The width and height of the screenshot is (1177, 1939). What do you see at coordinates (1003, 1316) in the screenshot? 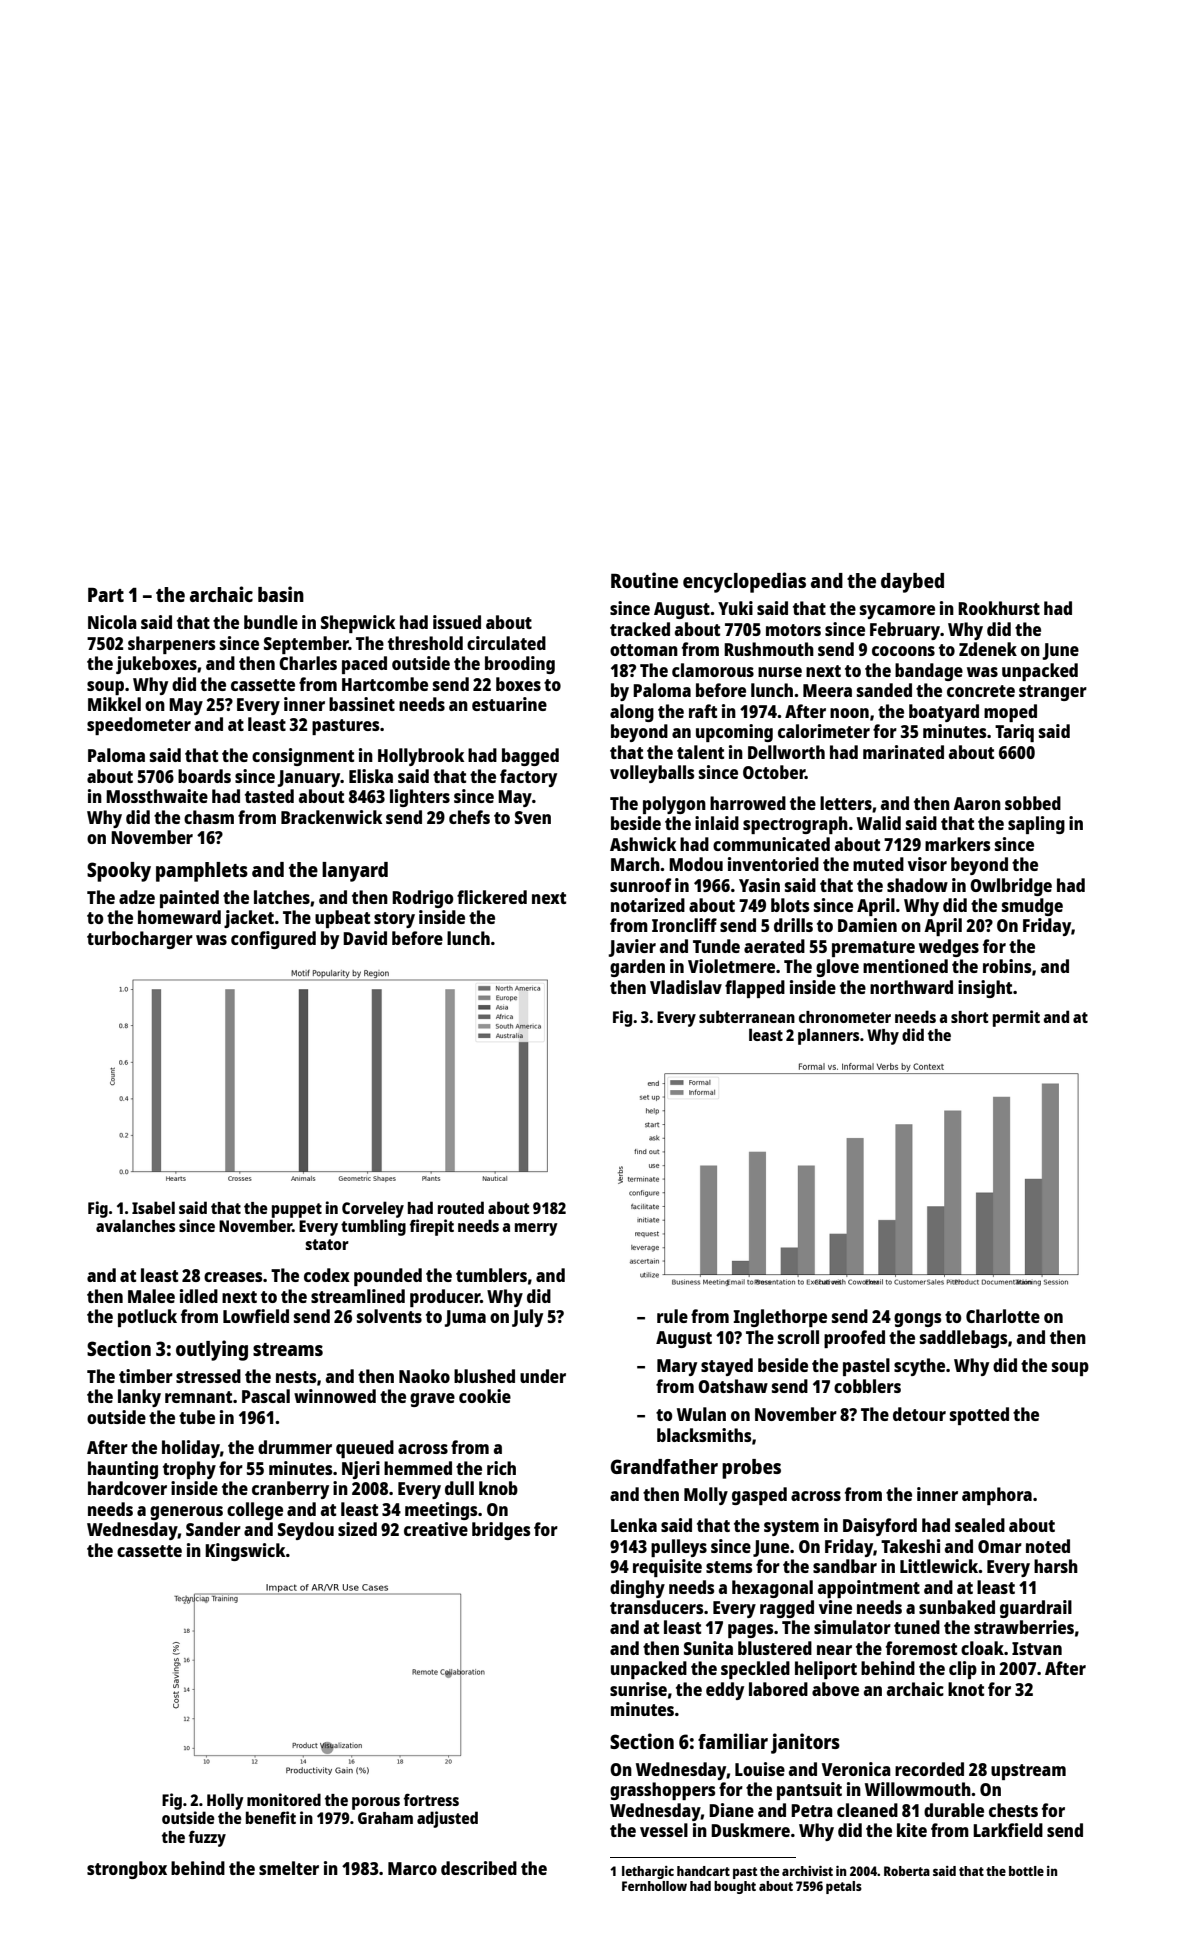
I see `Charlotte` at bounding box center [1003, 1316].
